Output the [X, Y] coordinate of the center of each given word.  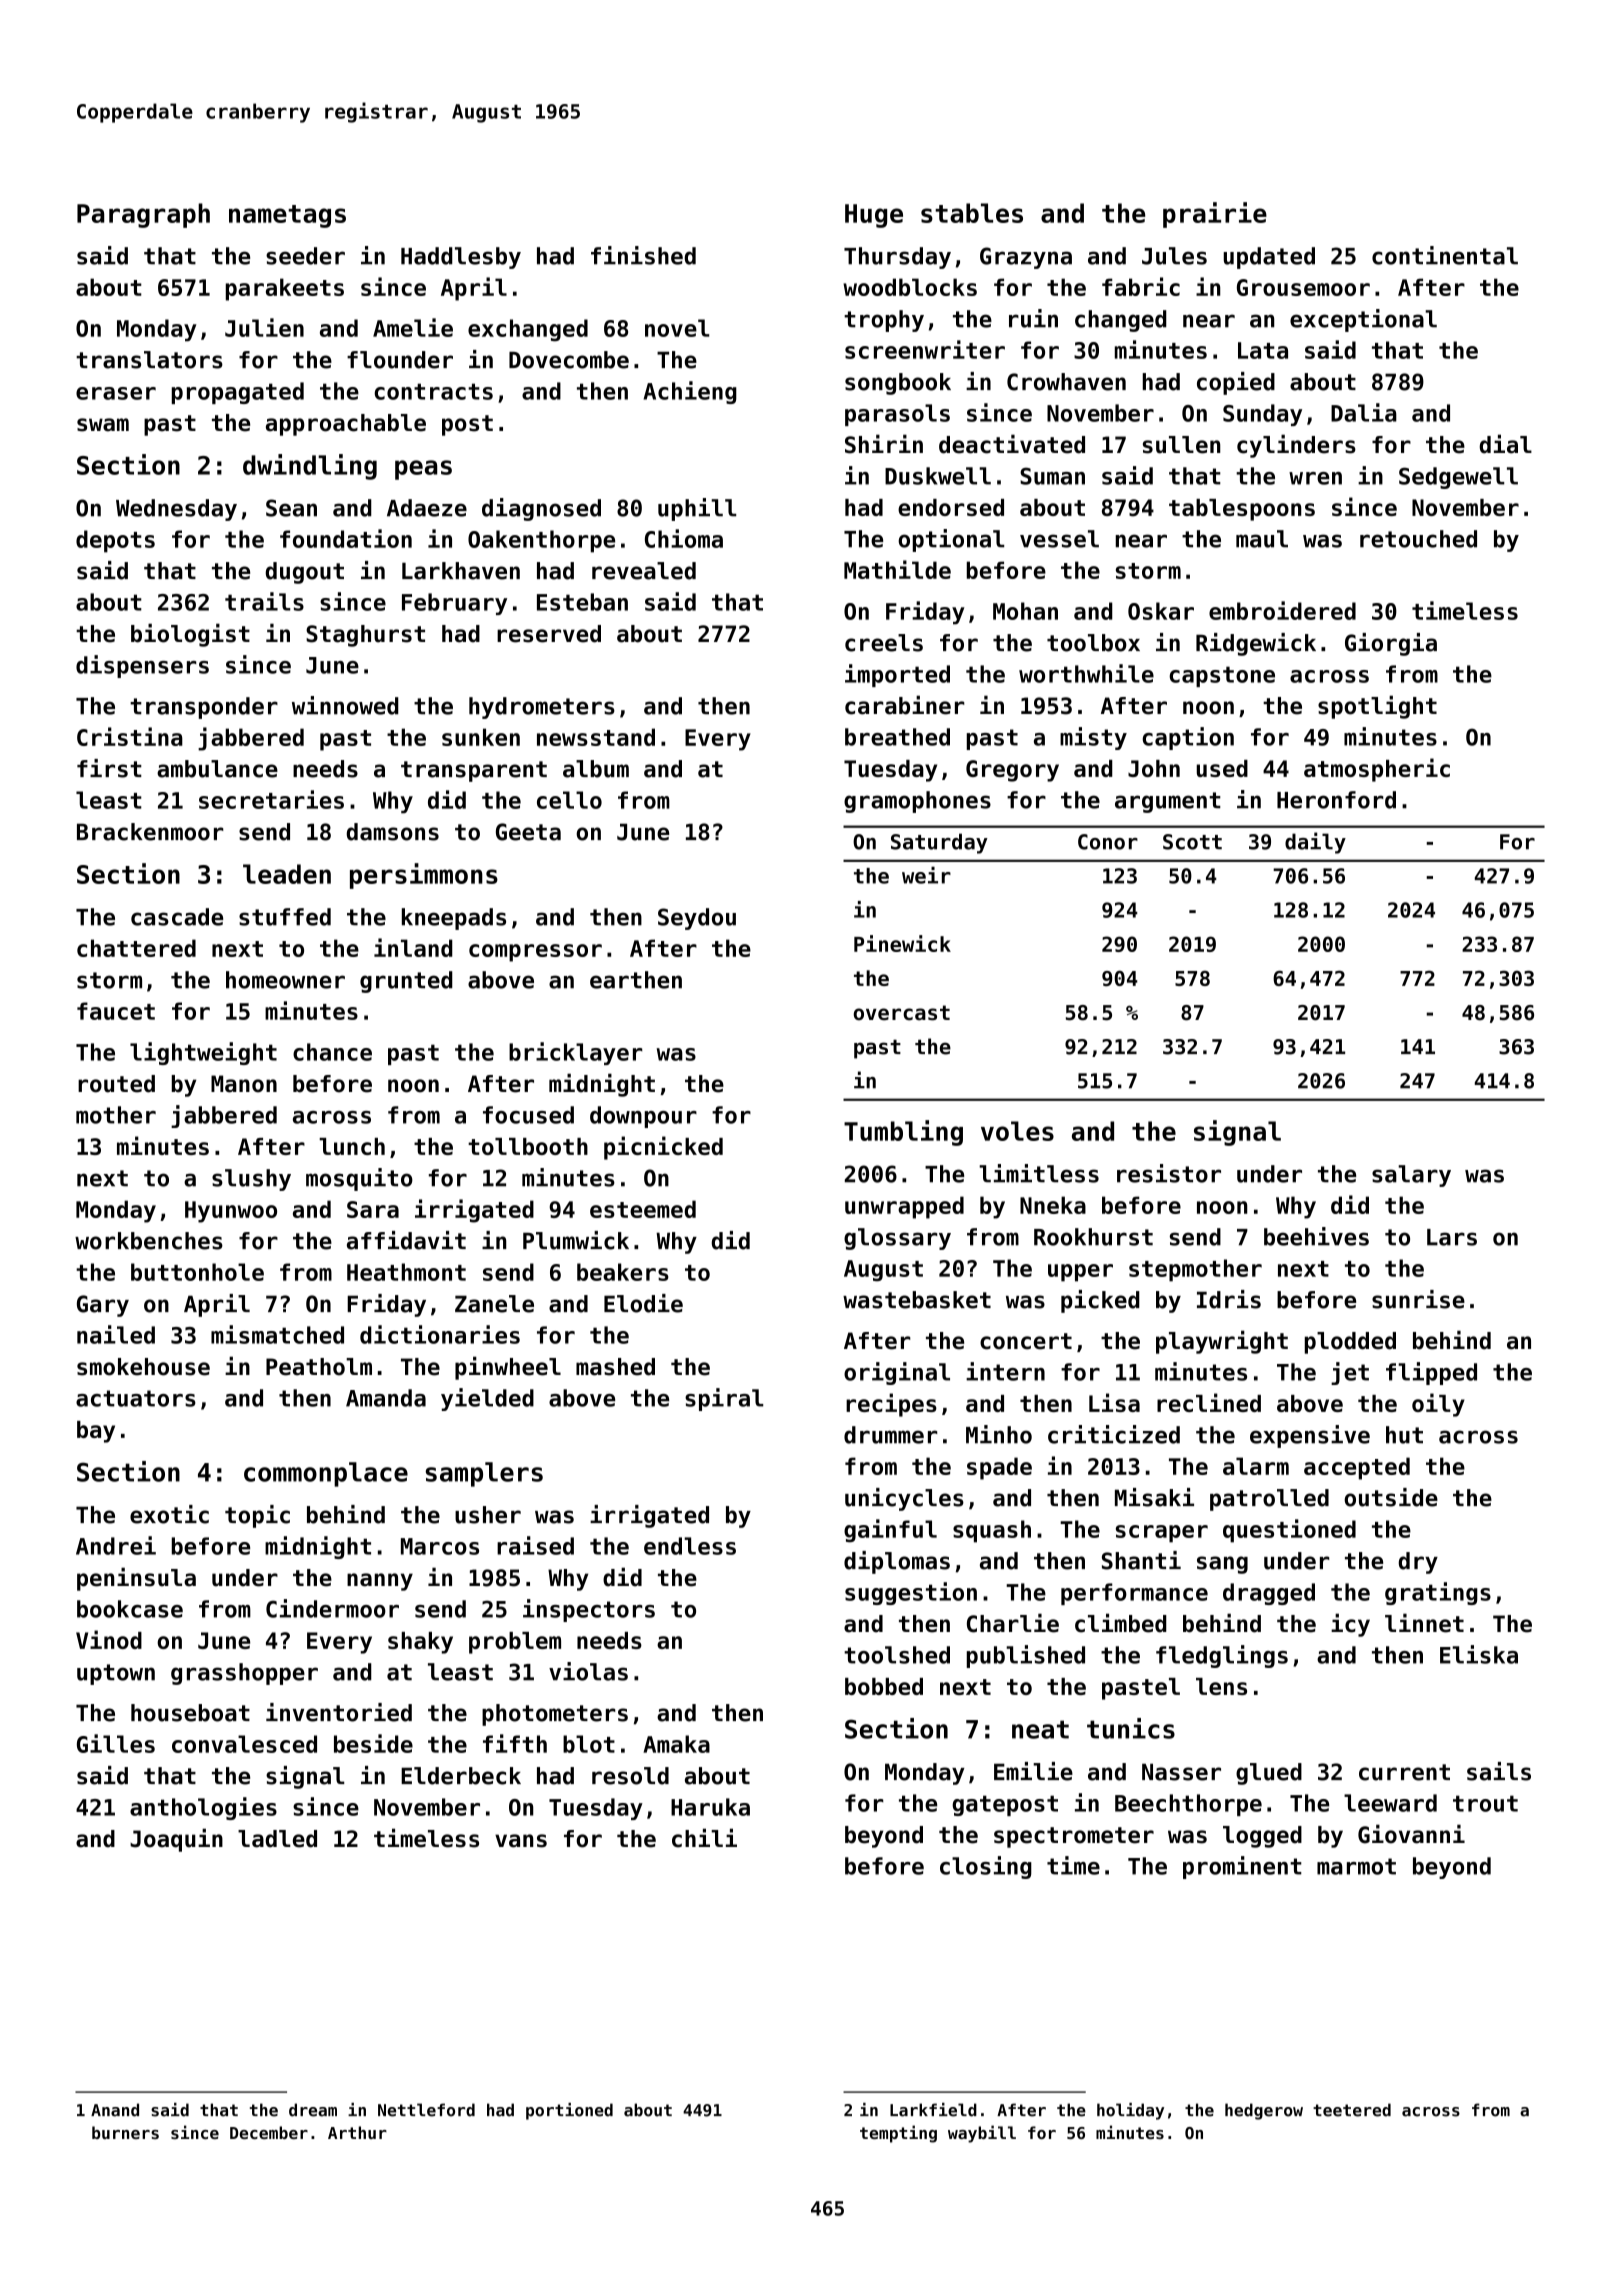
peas [423, 470]
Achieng [690, 392]
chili [704, 1838]
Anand [115, 2110]
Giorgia [1391, 644]
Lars [1452, 1237]
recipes [891, 1405]
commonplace [326, 1474]
